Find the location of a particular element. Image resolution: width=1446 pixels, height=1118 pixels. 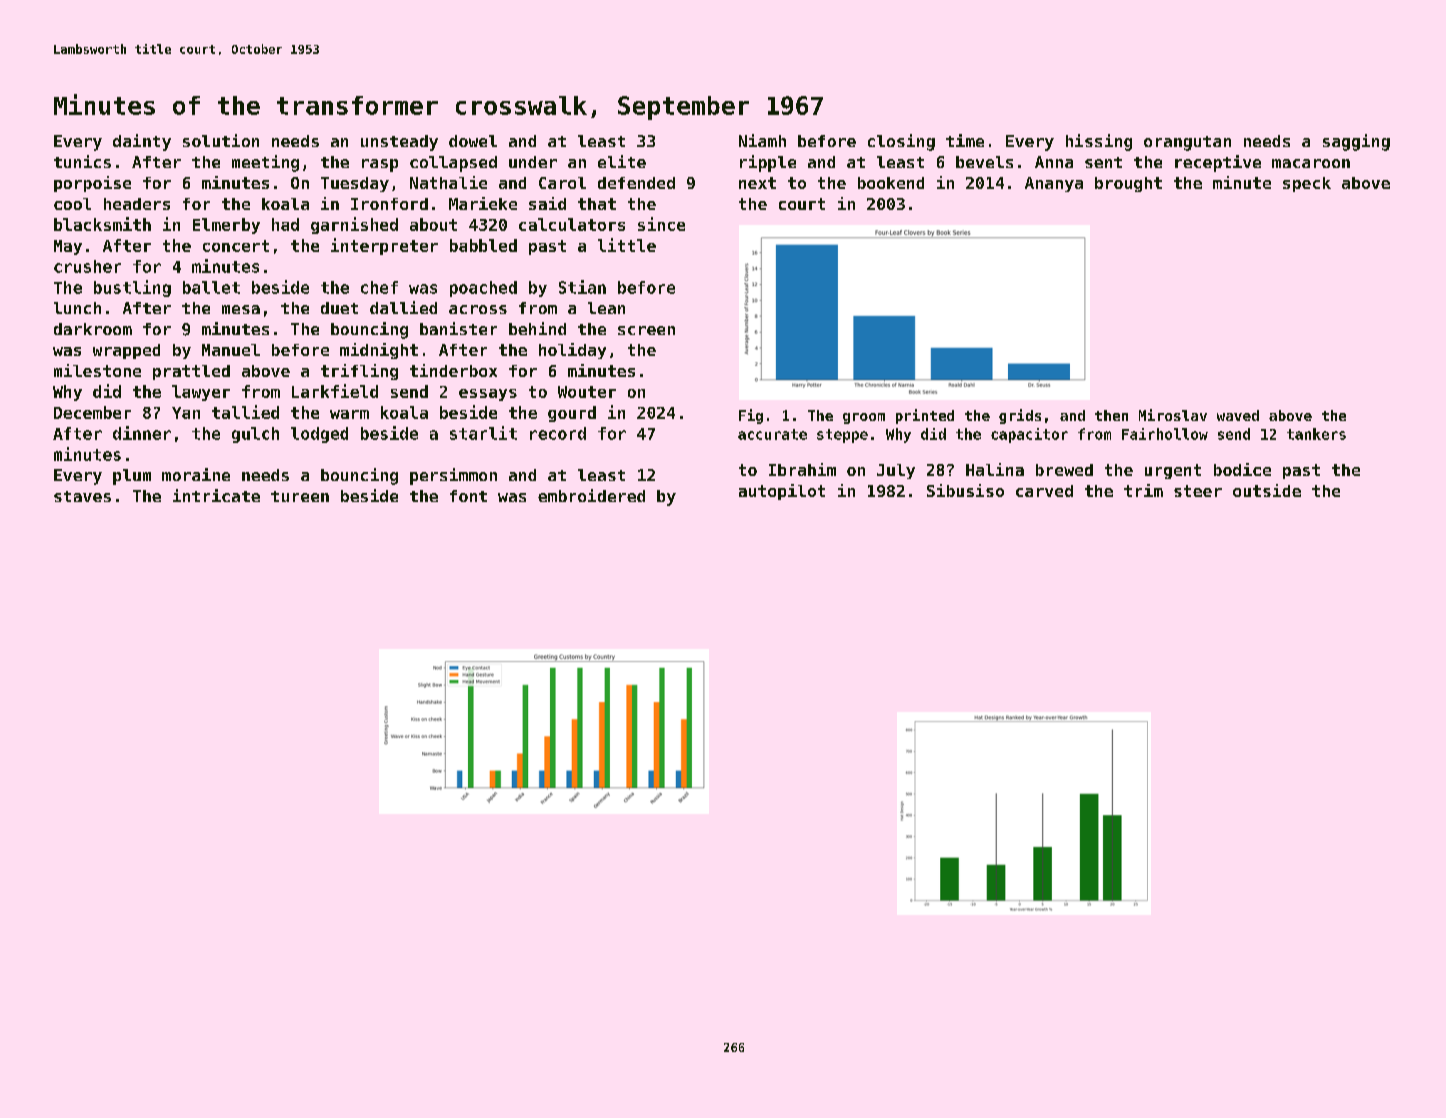

tunics is located at coordinates (82, 161).
